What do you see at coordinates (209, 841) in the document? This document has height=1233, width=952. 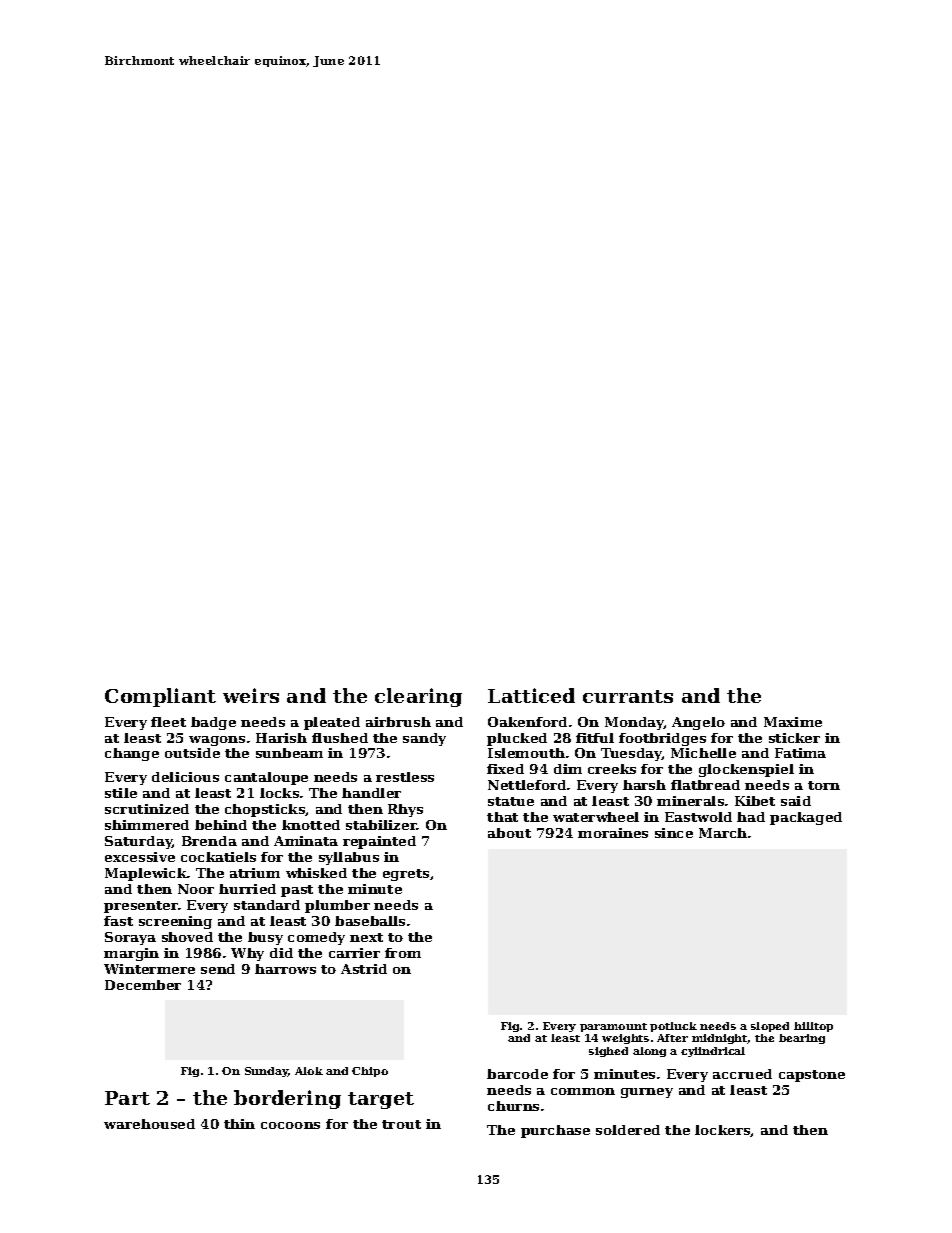 I see `Brenda` at bounding box center [209, 841].
